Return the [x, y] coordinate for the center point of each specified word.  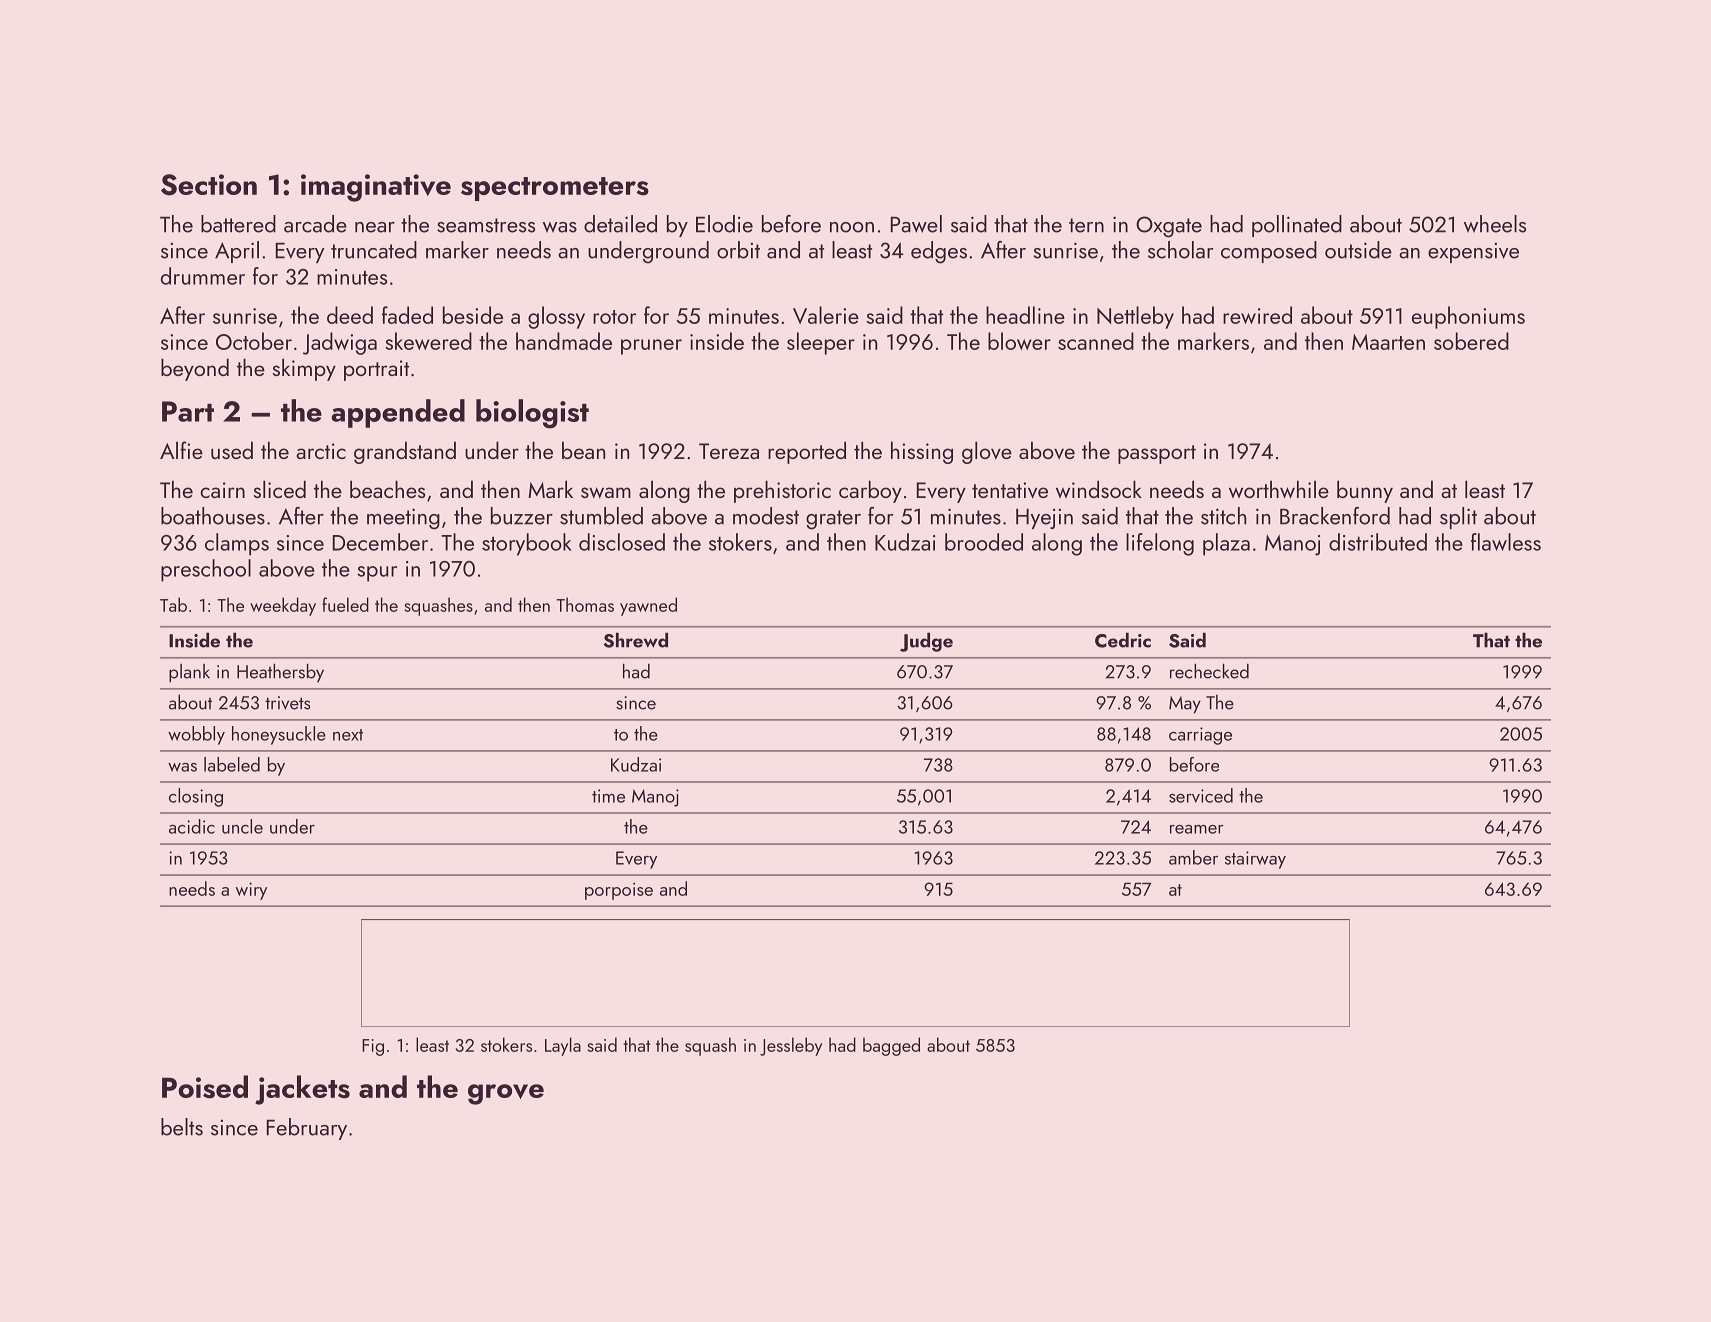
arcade [315, 224]
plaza [1226, 544]
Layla [563, 1046]
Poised [205, 1087]
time [608, 796]
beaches [387, 489]
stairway [1255, 860]
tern [1086, 225]
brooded [984, 542]
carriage [1200, 736]
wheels [1495, 224]
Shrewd [636, 640]
